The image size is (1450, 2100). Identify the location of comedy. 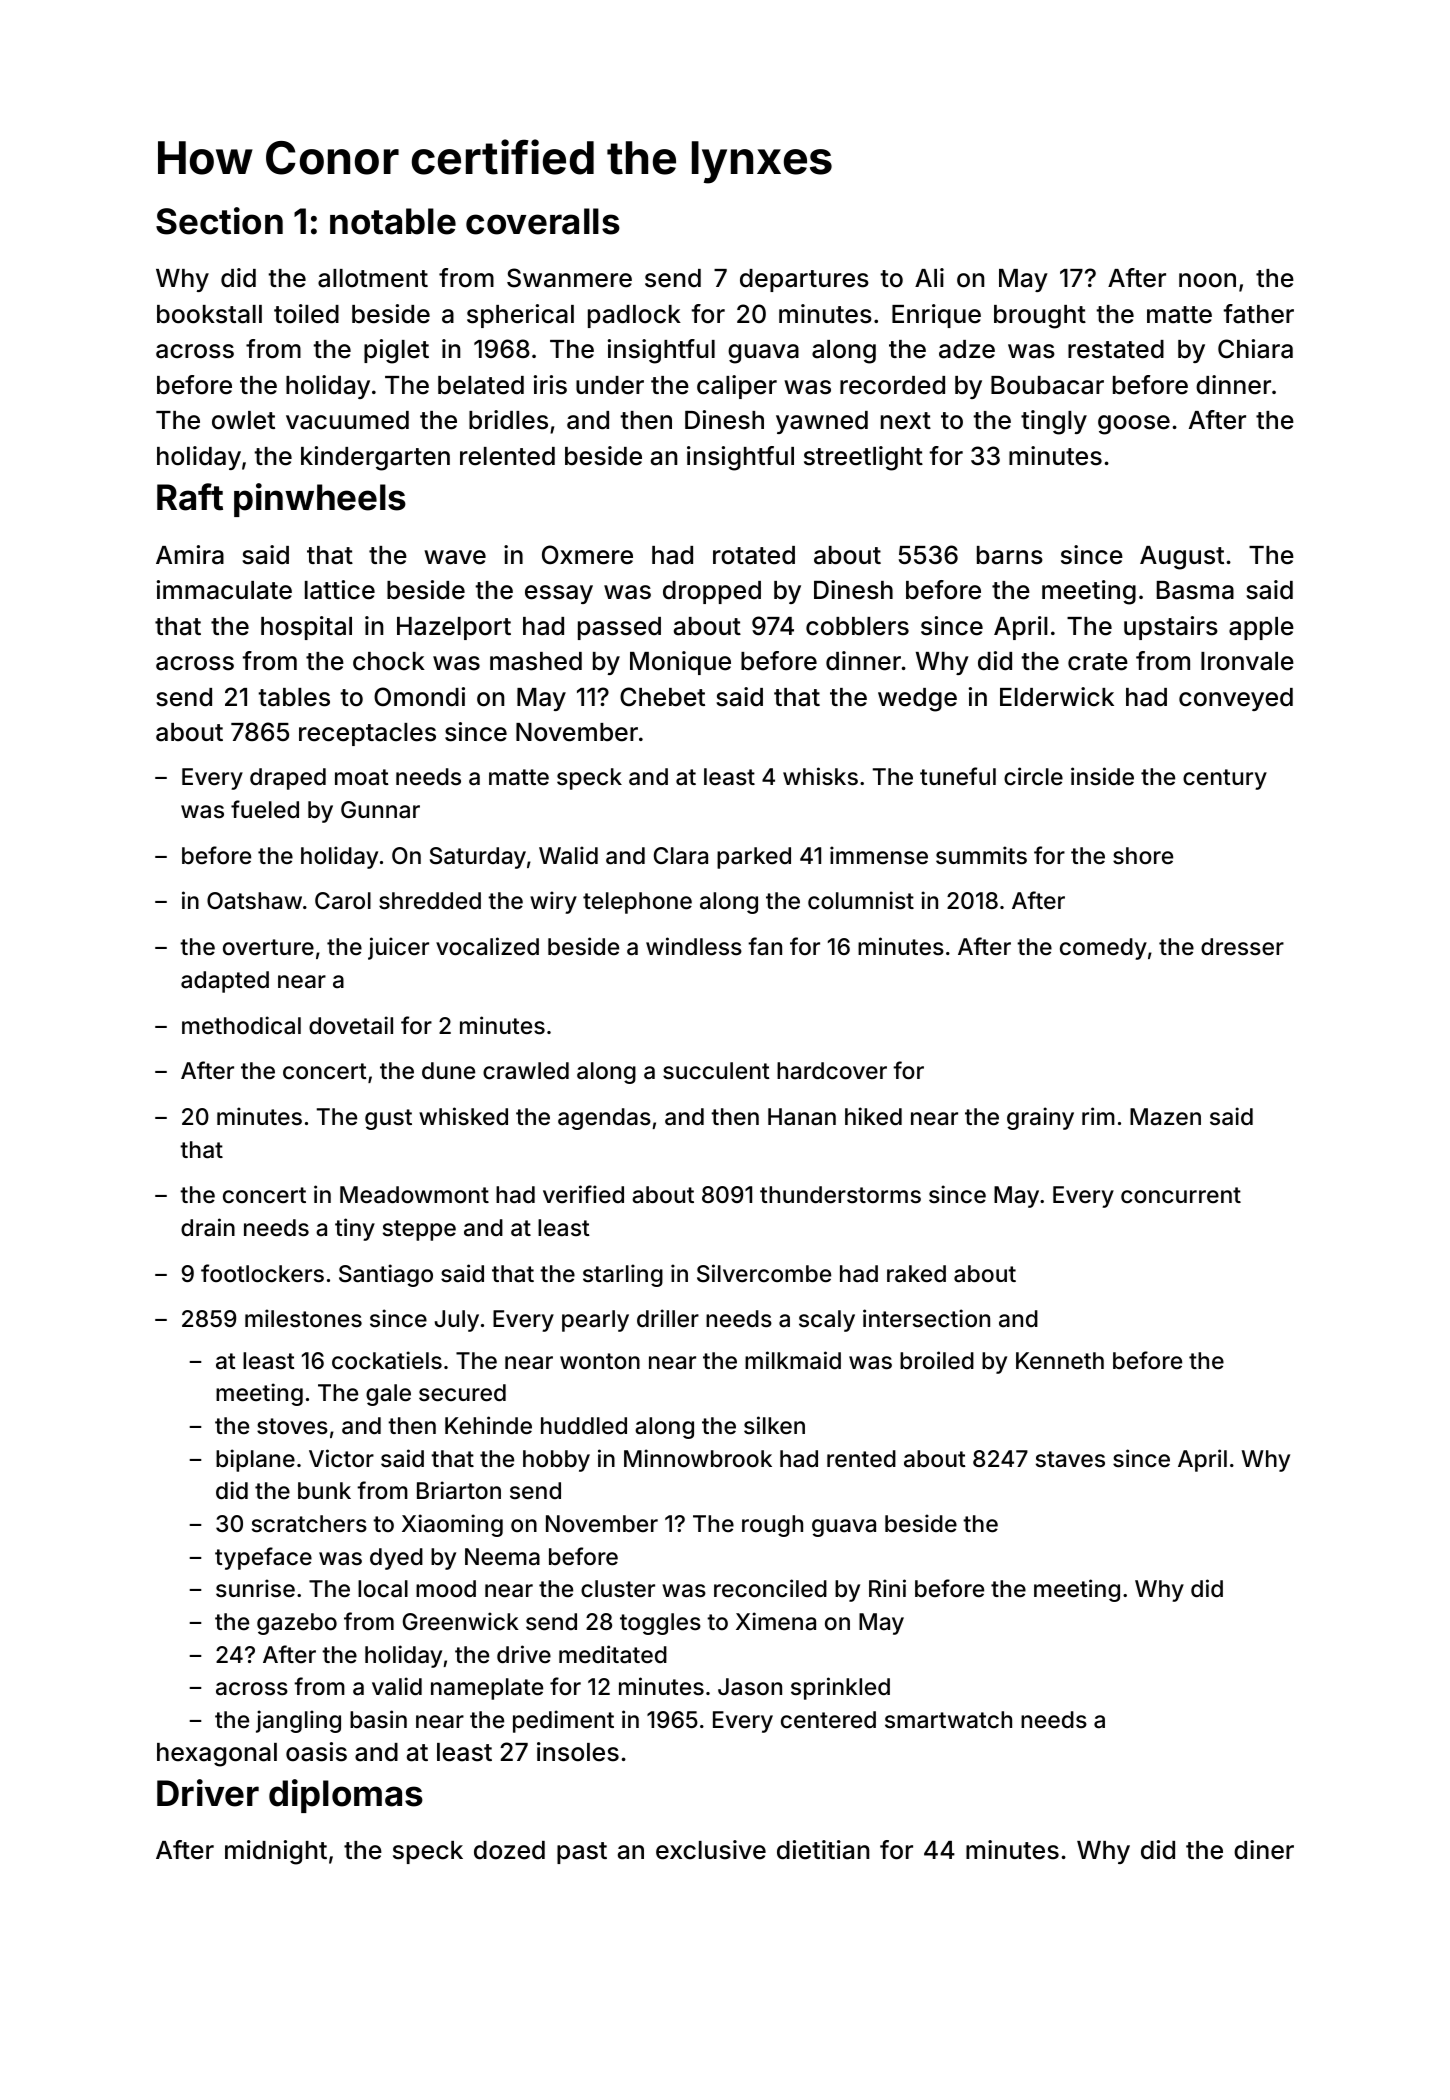
(1103, 949).
